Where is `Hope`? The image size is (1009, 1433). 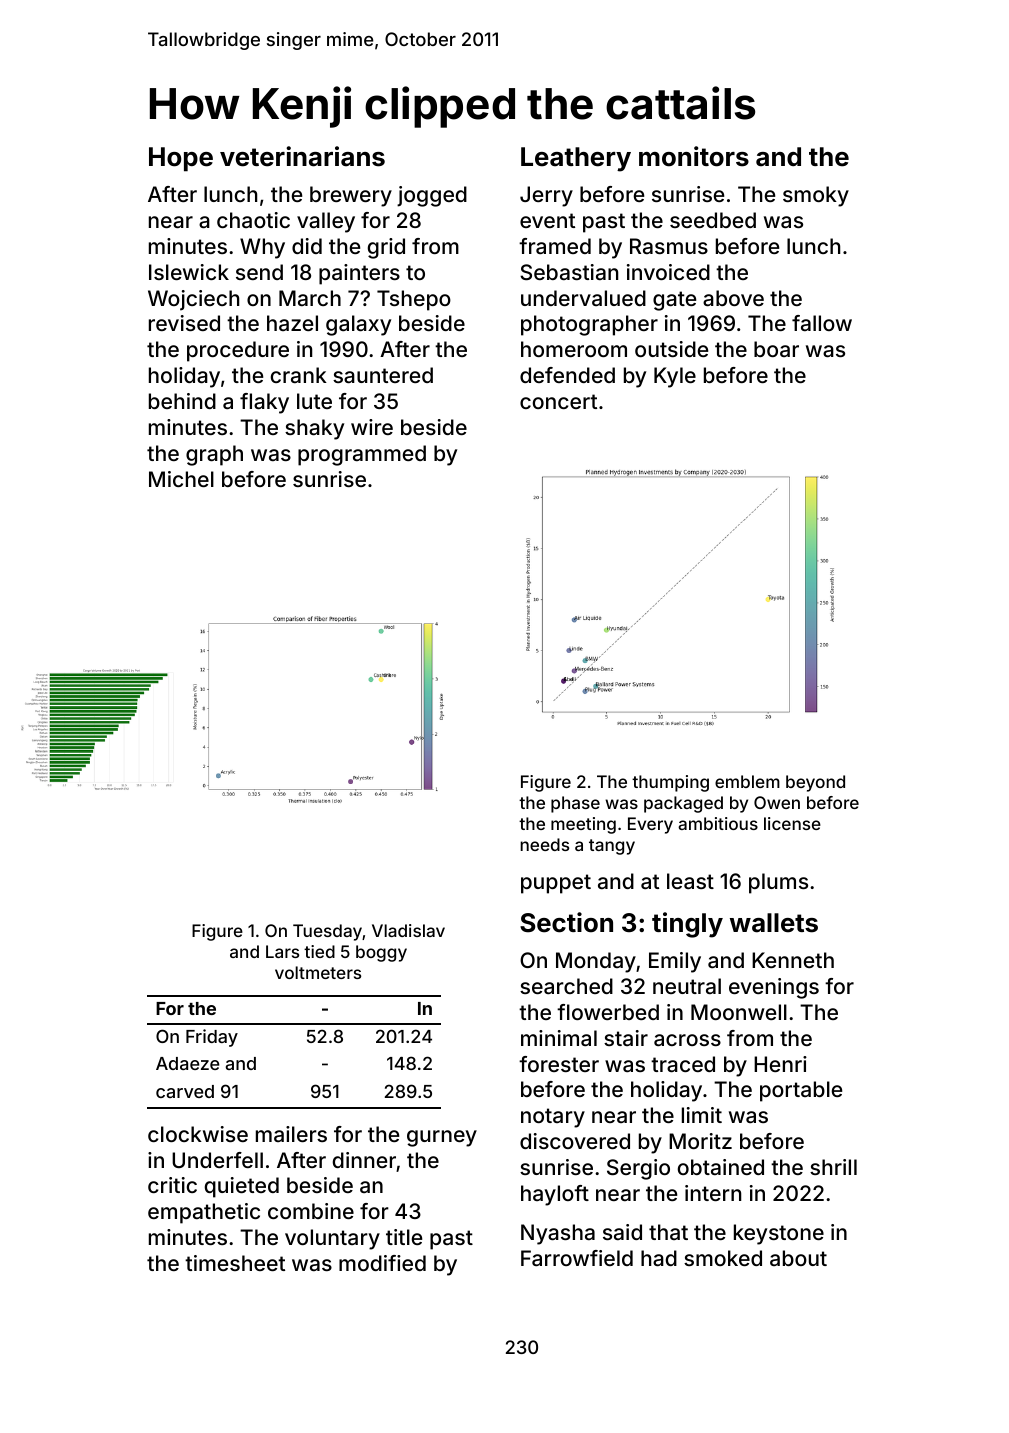
Hope is located at coordinates (181, 159).
